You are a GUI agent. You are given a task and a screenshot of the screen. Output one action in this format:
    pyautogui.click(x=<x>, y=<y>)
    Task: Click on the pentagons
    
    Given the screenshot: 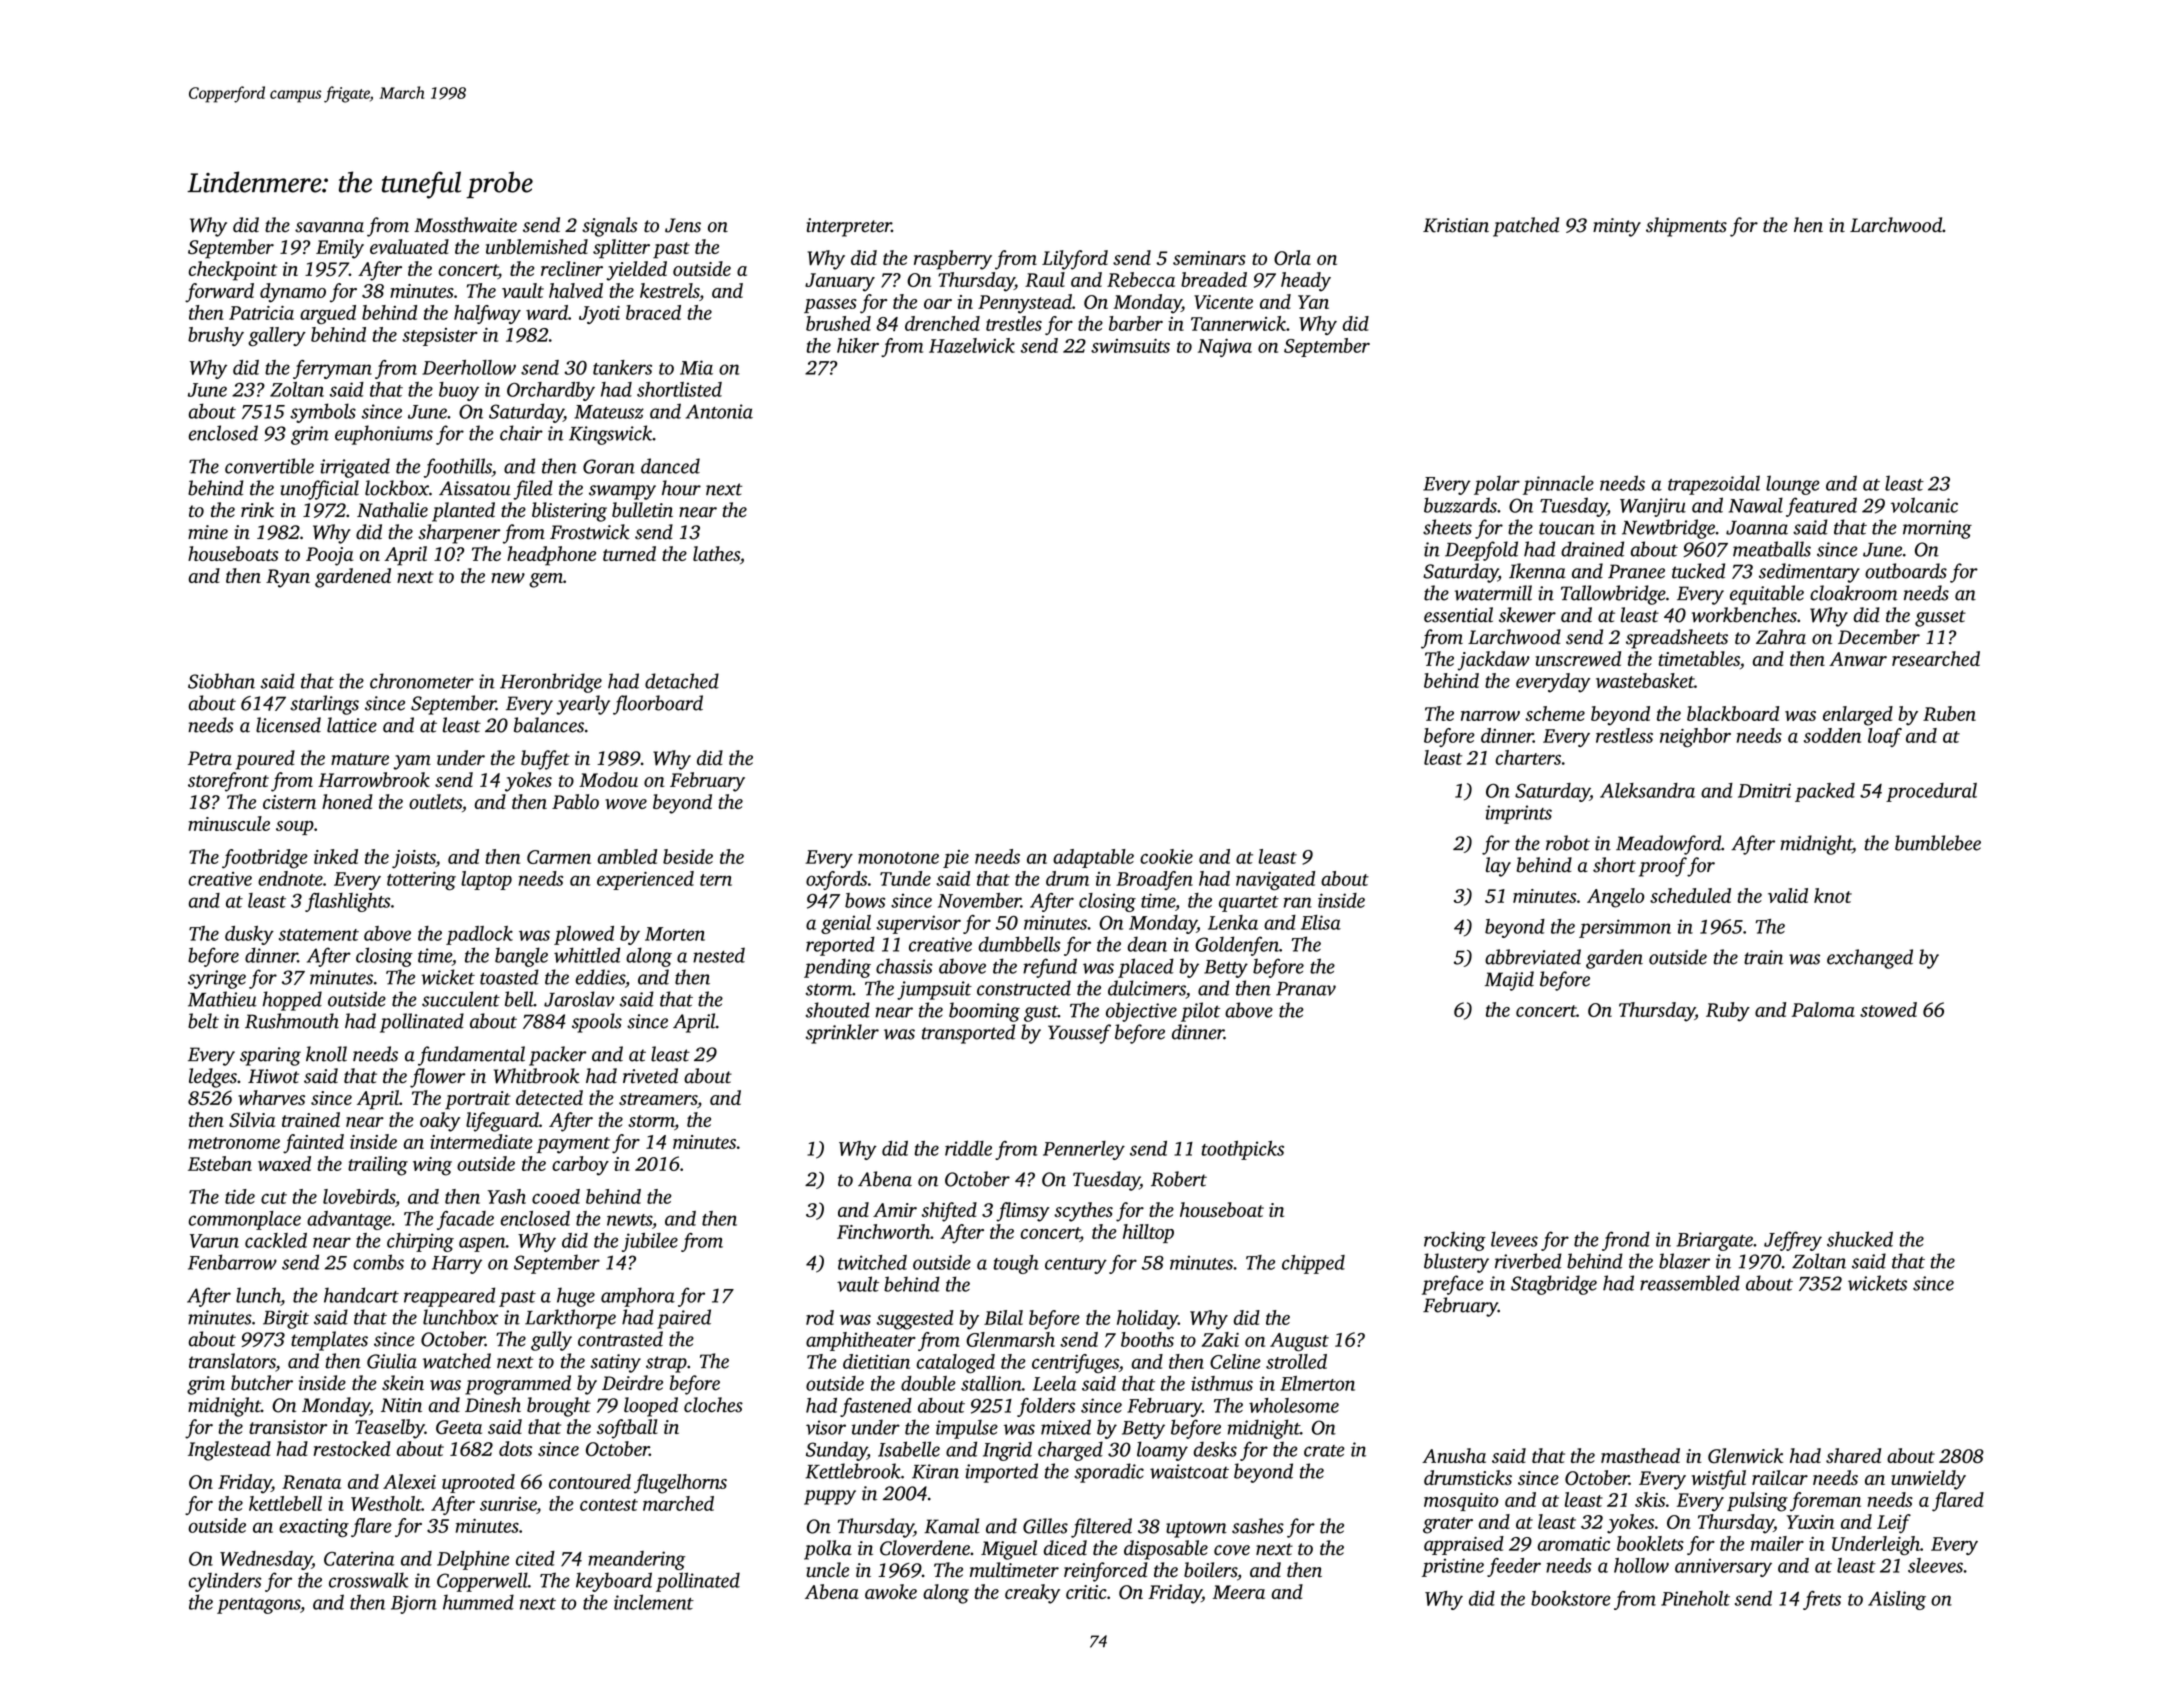 What is the action you would take?
    pyautogui.click(x=258, y=1606)
